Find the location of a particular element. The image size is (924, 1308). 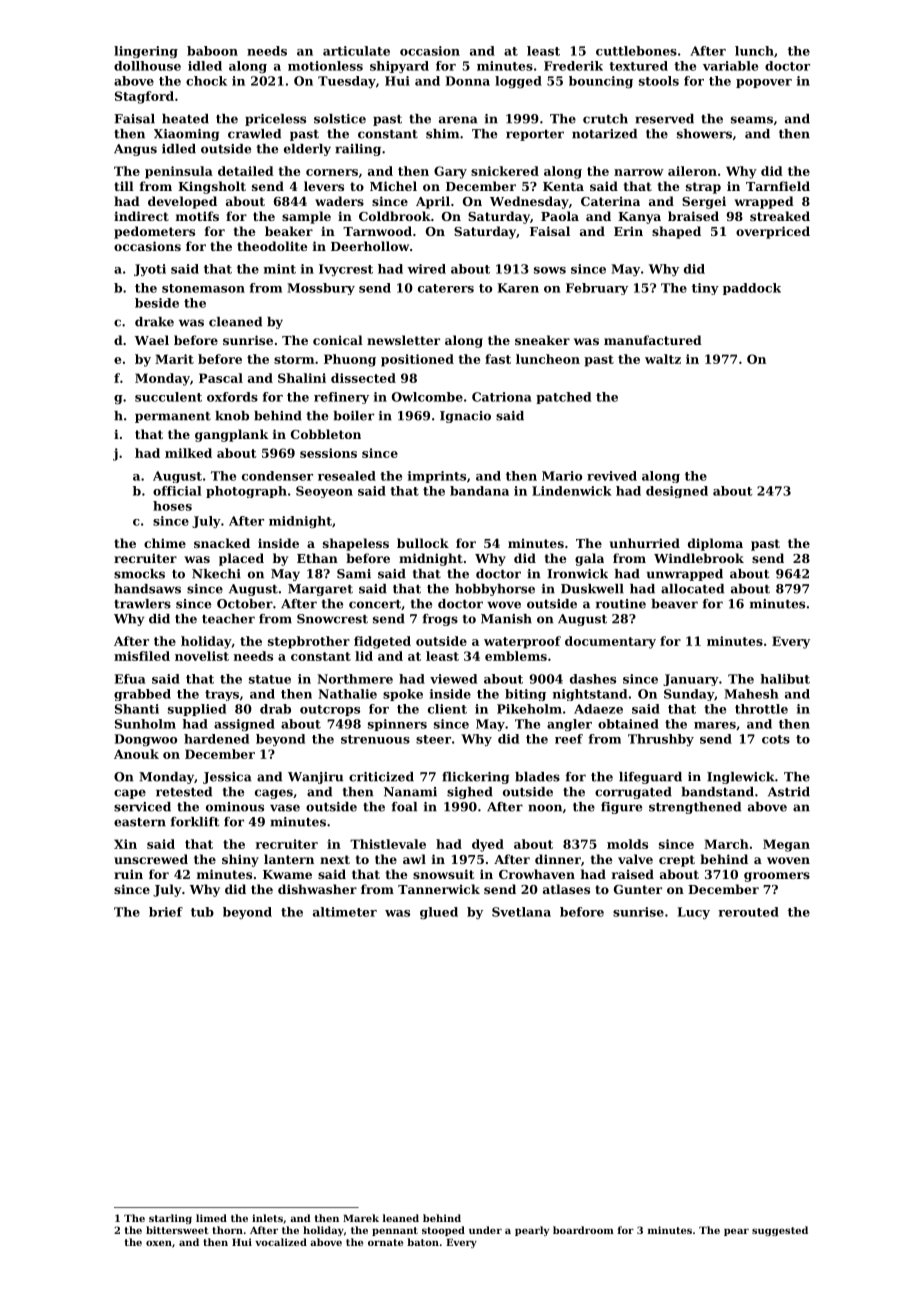

tub is located at coordinates (202, 912).
